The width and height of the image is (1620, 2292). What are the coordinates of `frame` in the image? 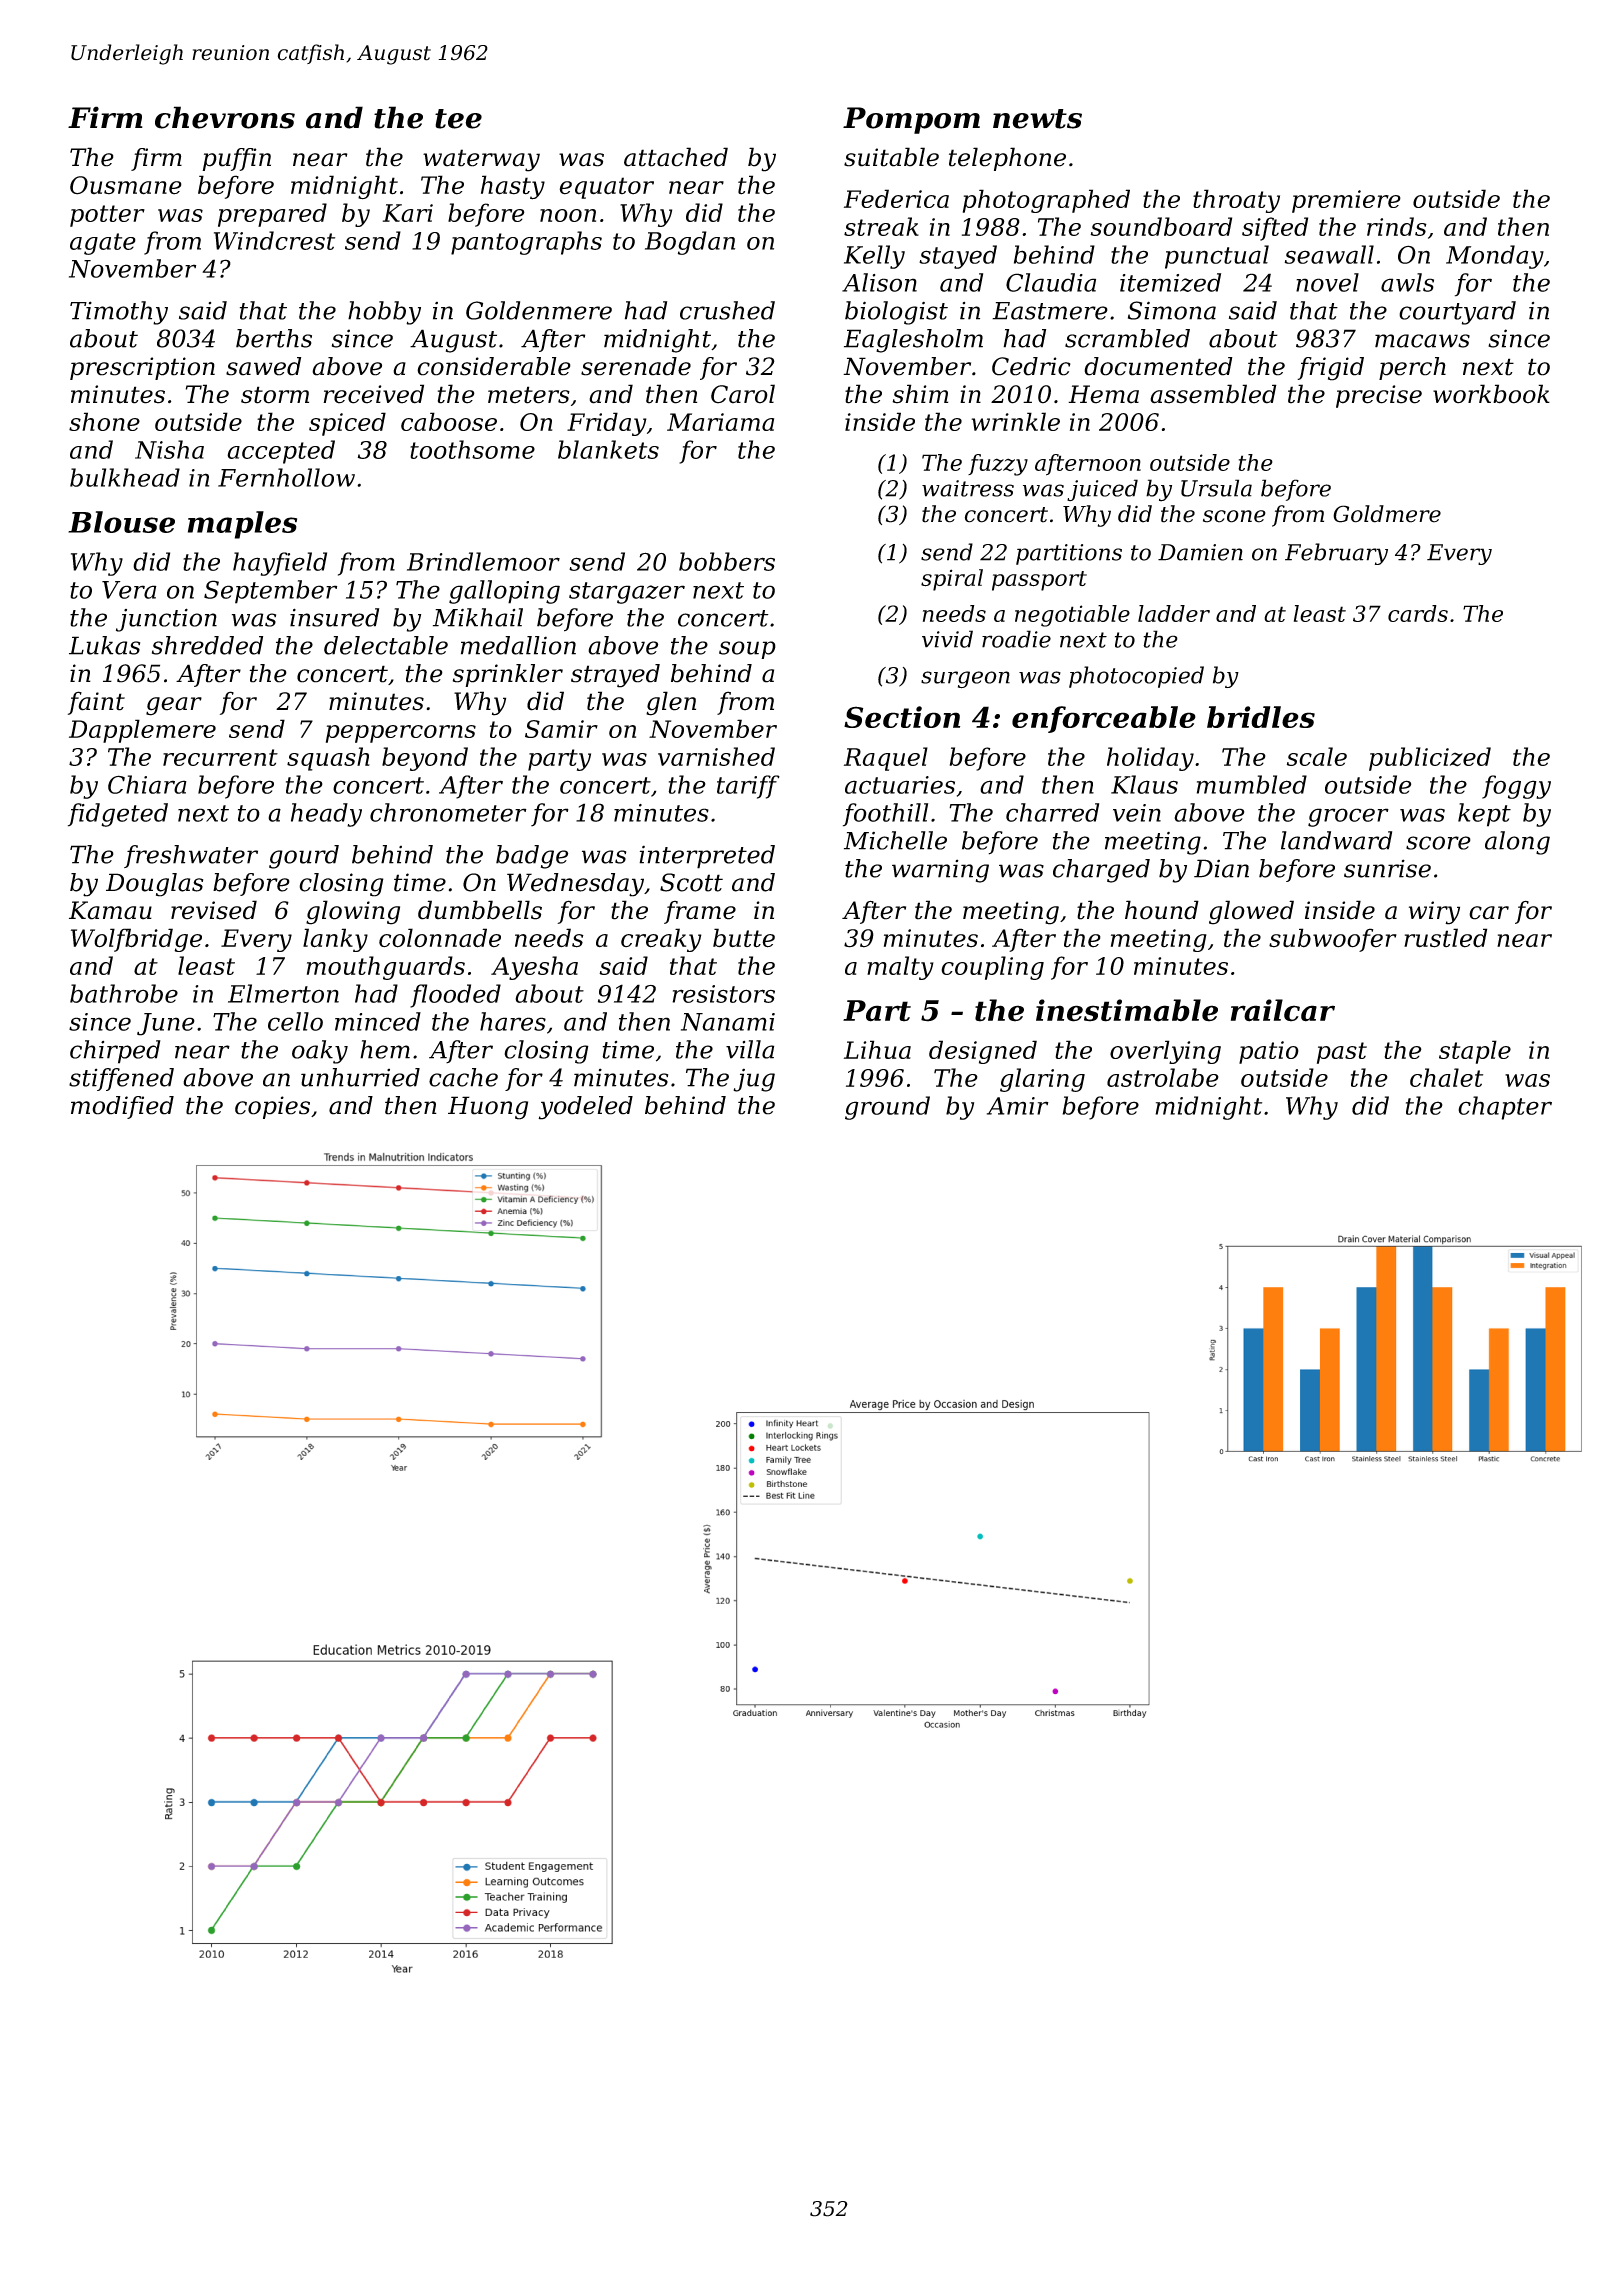 It's located at (700, 912).
